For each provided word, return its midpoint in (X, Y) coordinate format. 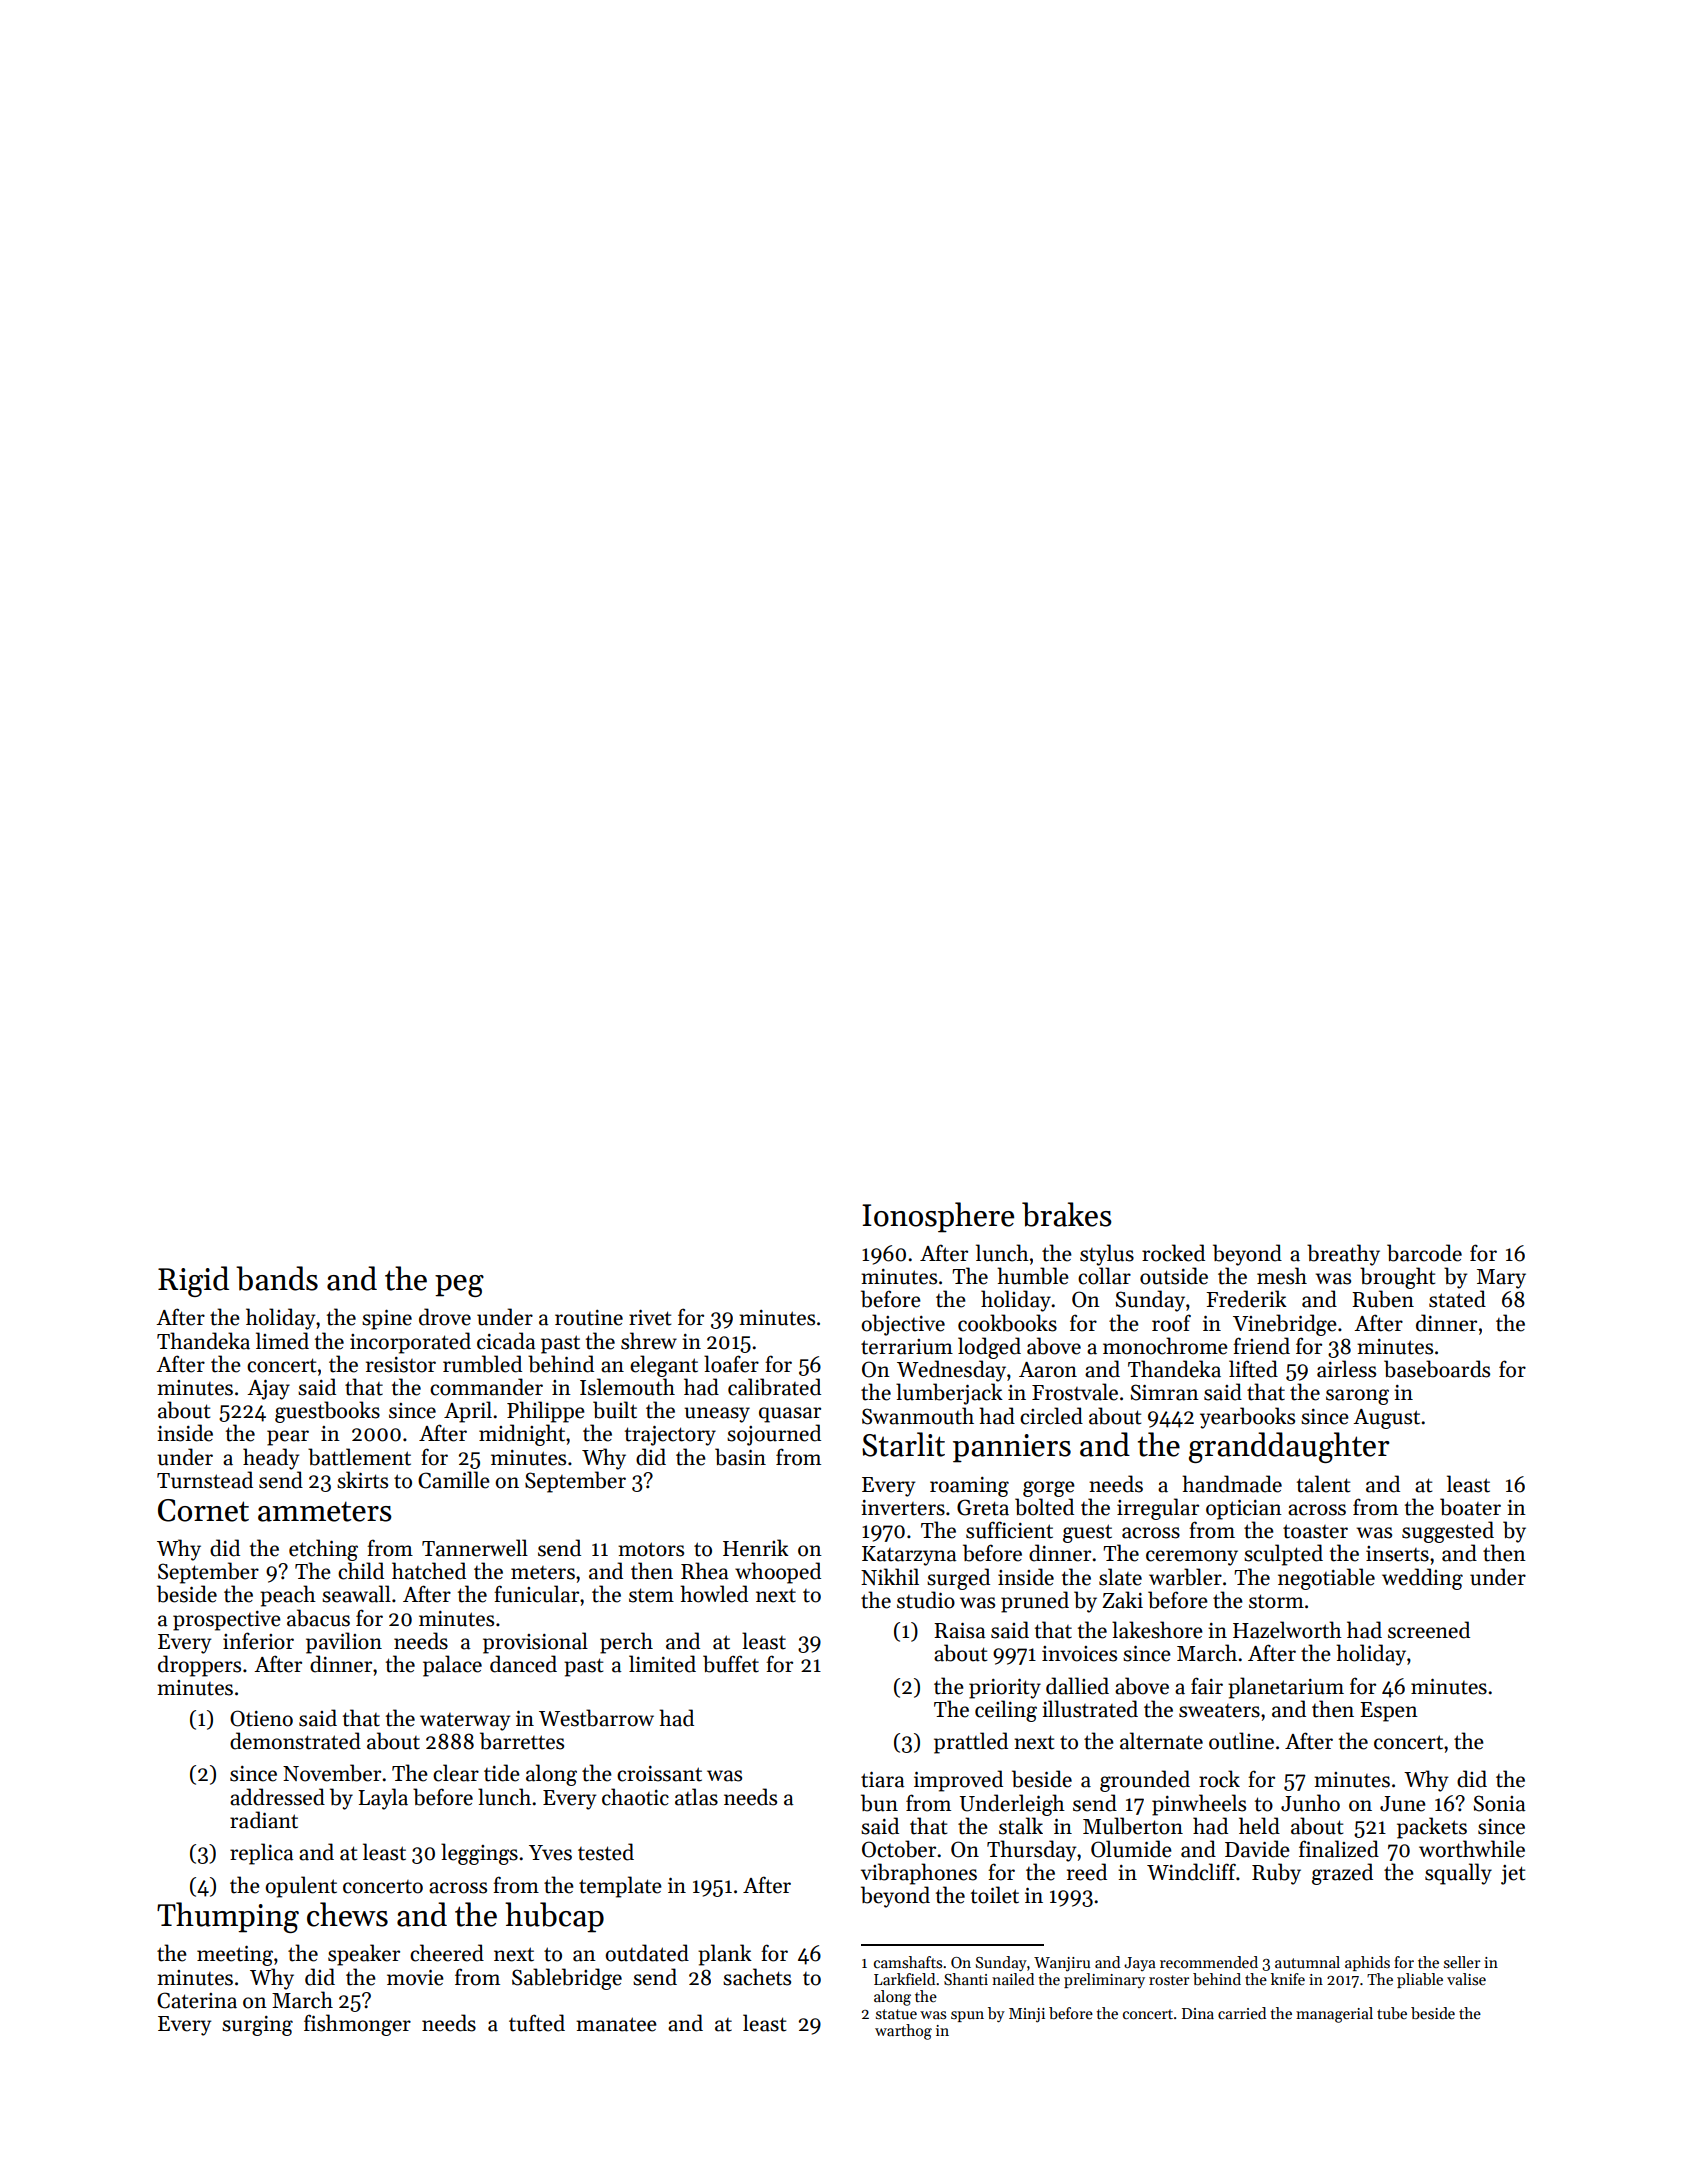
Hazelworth (1287, 1630)
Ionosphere (938, 1217)
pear (288, 1438)
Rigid (193, 1281)
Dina (1198, 2013)
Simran (1165, 1392)
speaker (364, 1955)
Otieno (261, 1718)
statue (896, 2014)
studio (926, 1600)
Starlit (903, 1444)
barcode (1424, 1253)
